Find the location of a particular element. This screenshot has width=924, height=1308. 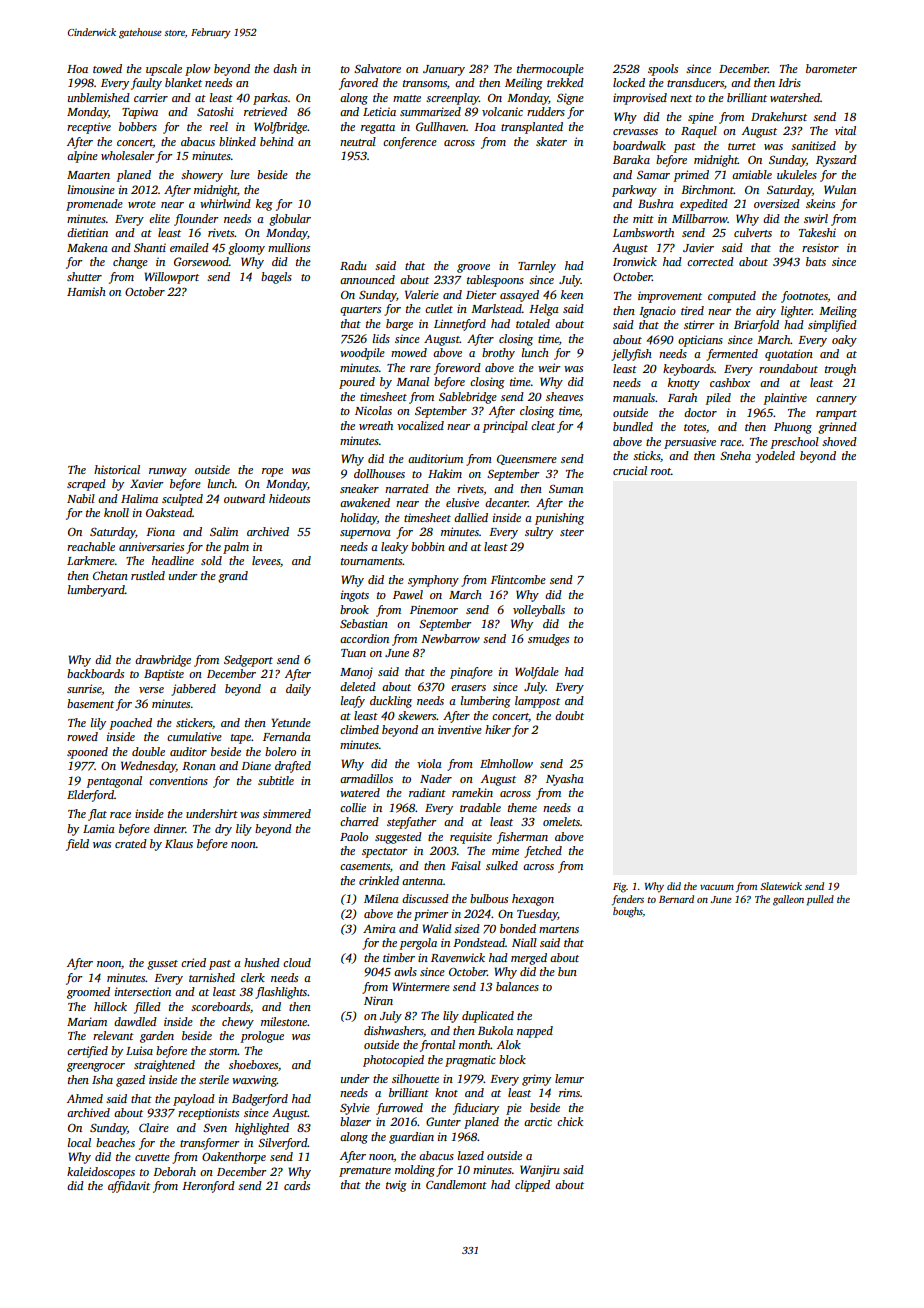

lemur is located at coordinates (569, 1078).
